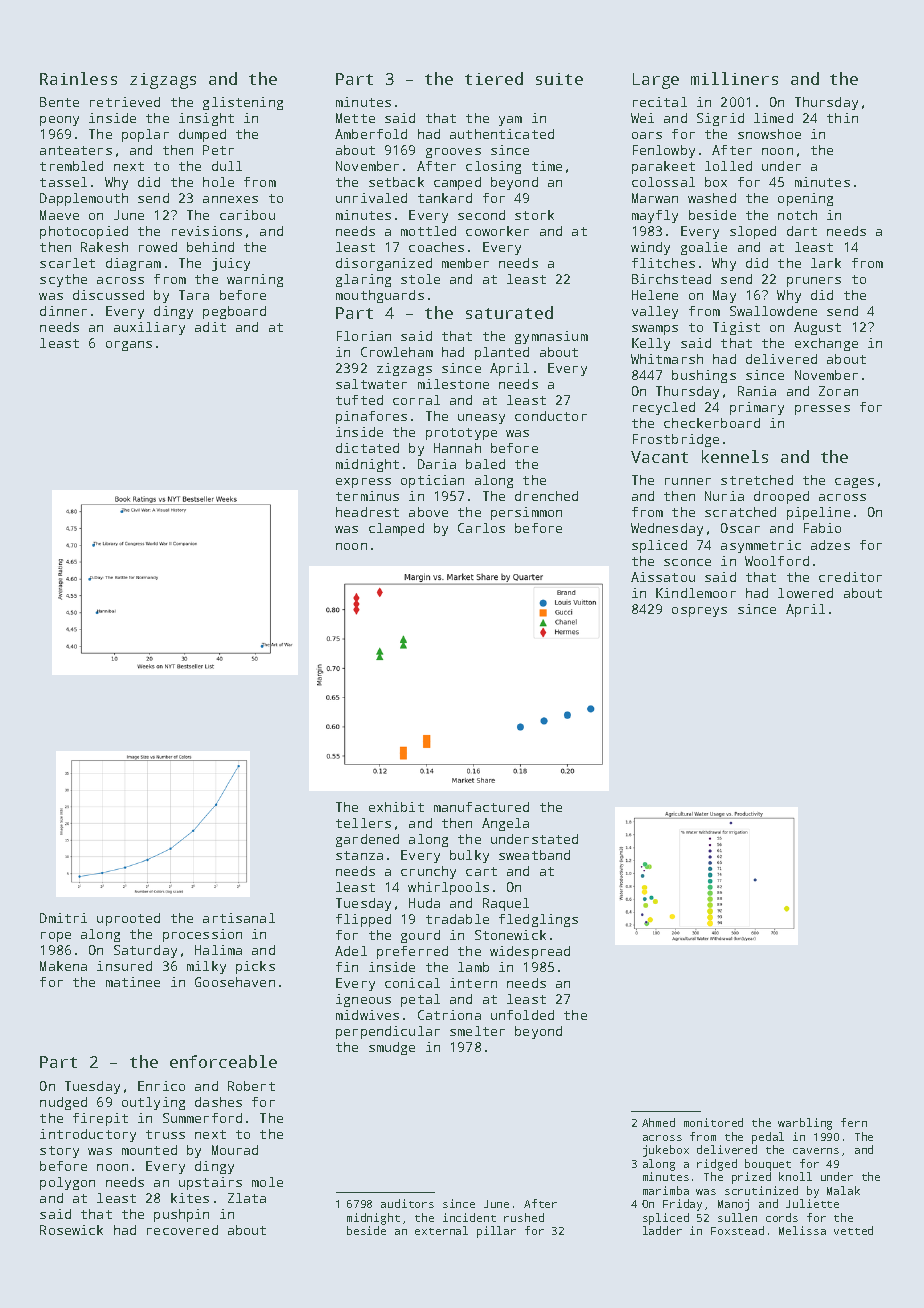 Image resolution: width=924 pixels, height=1308 pixels. What do you see at coordinates (129, 346) in the document?
I see `organs` at bounding box center [129, 346].
